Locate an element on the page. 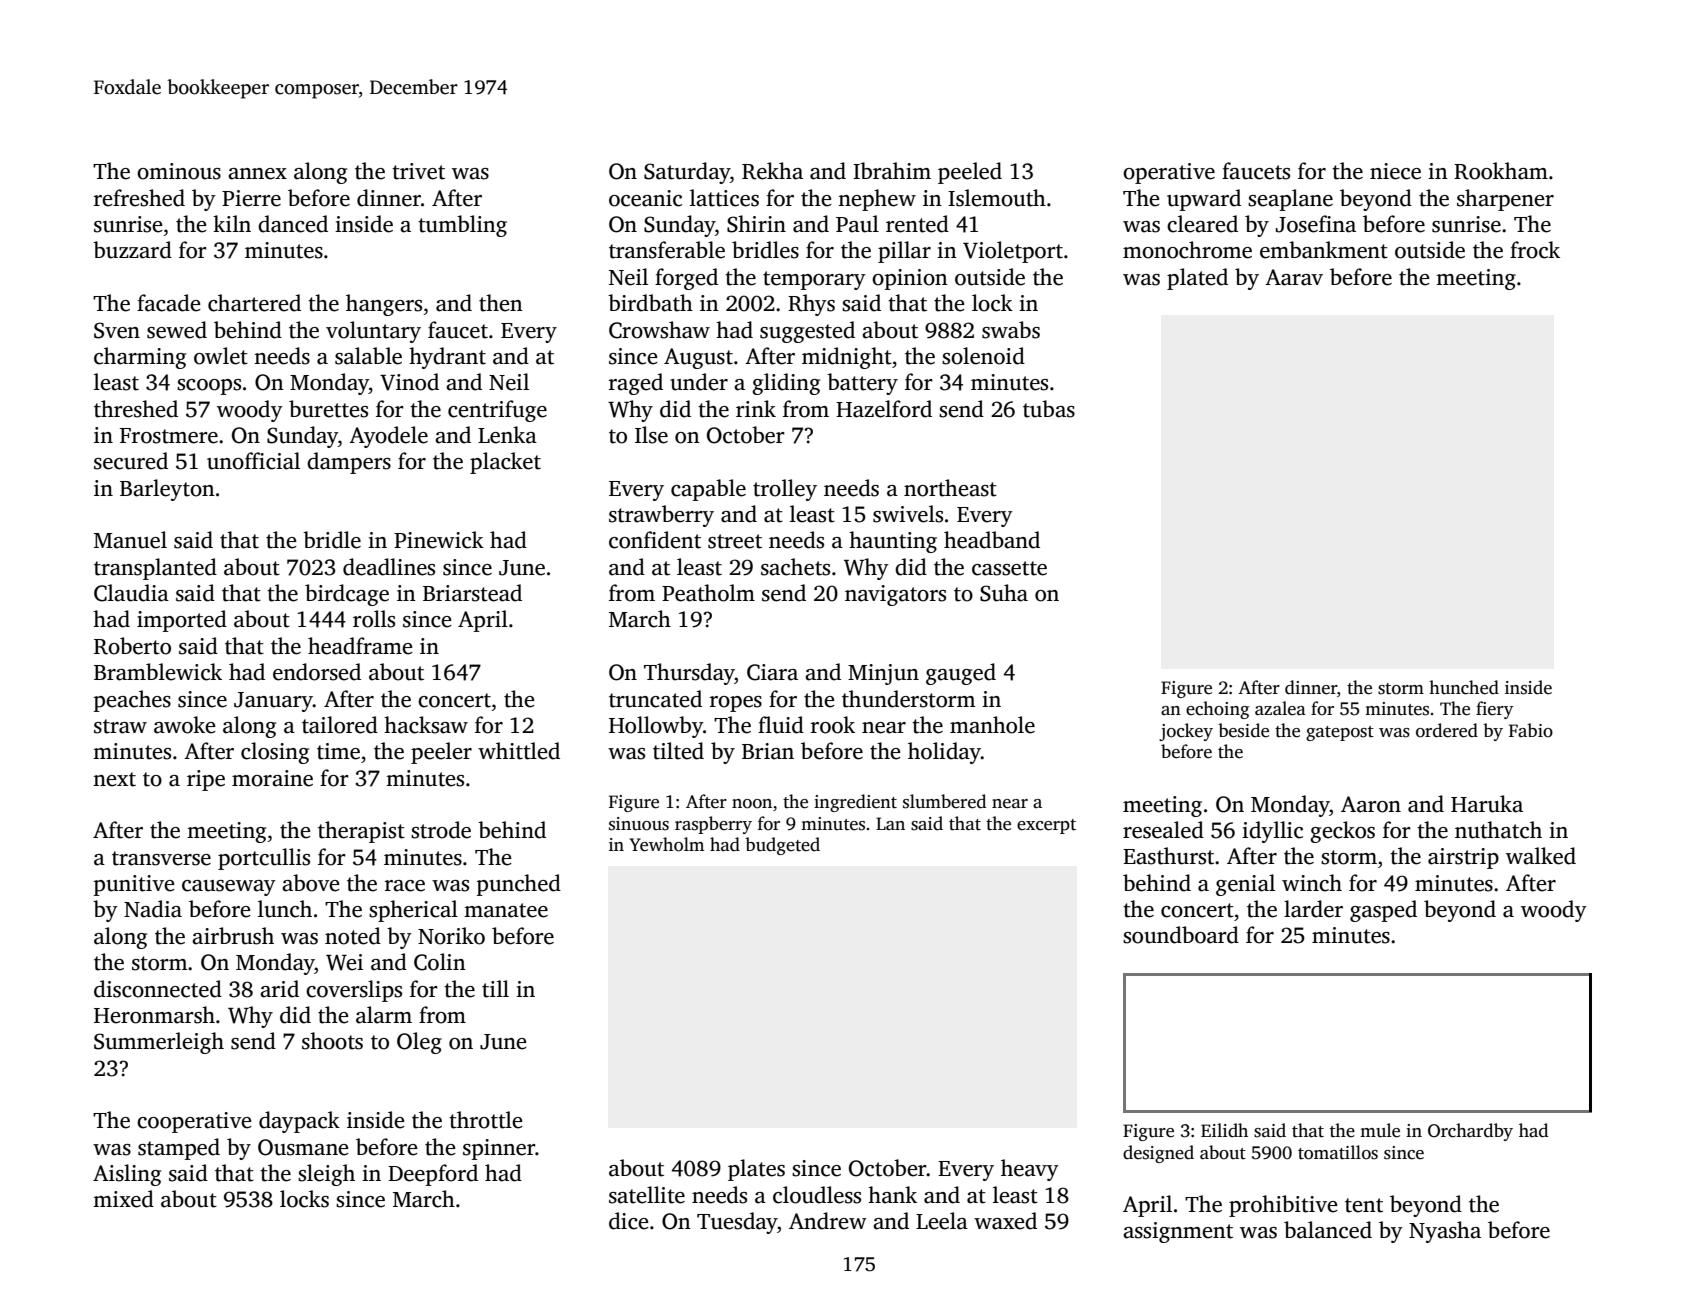 Image resolution: width=1685 pixels, height=1302 pixels. Pinewick is located at coordinates (439, 540).
